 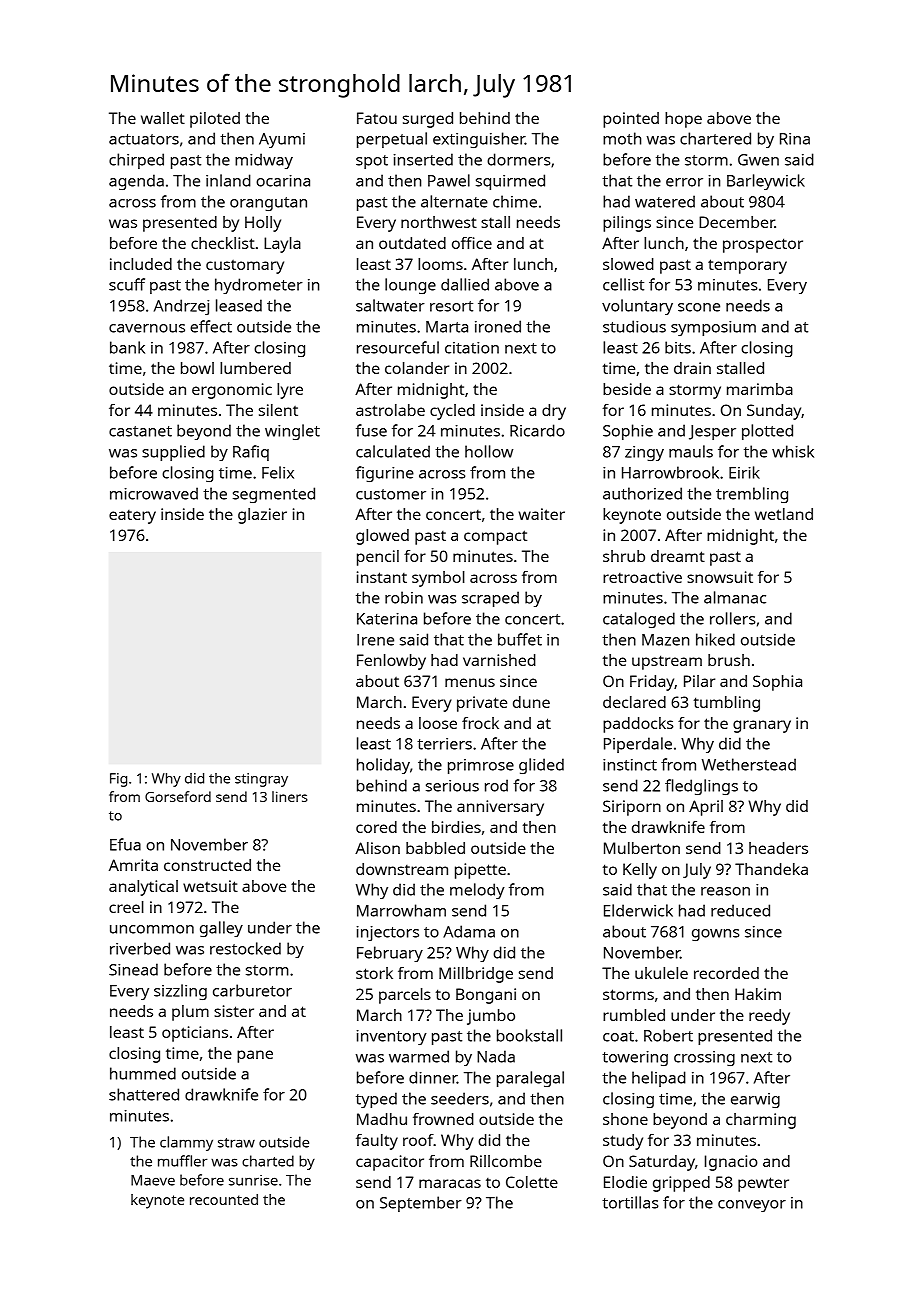 I want to click on cataloged, so click(x=639, y=620).
